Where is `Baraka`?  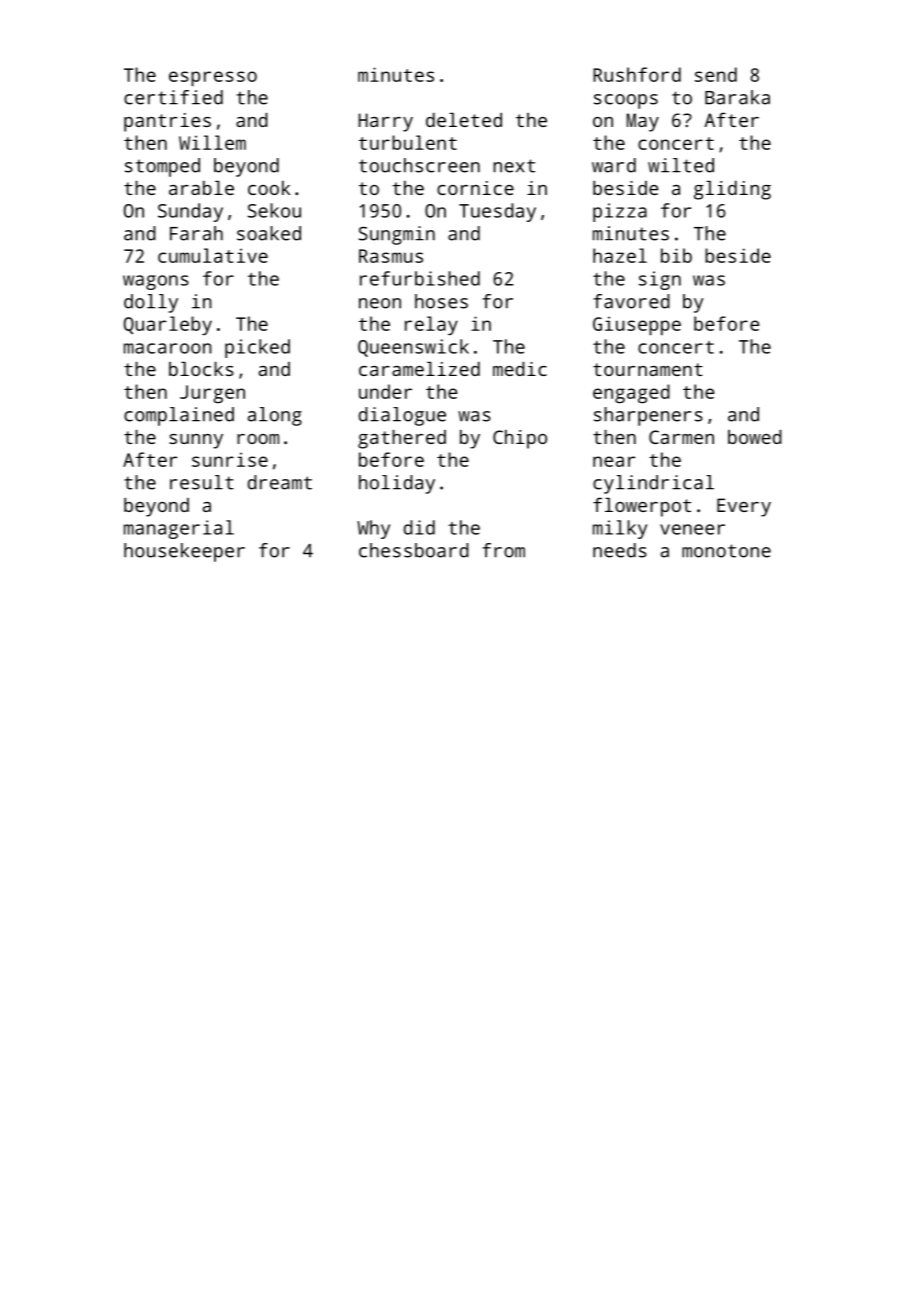 Baraka is located at coordinates (737, 97).
